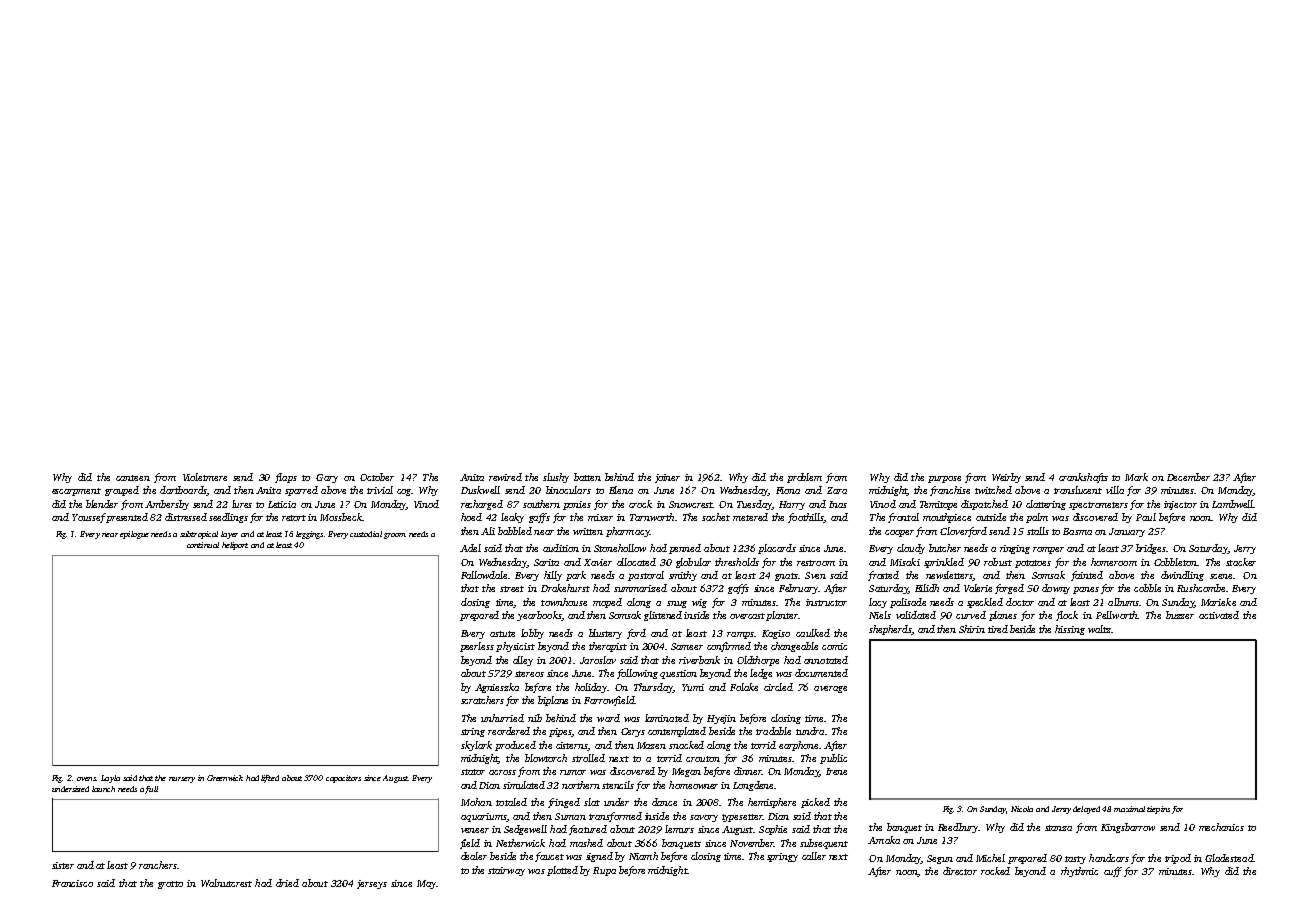 This screenshot has height=924, width=1308. I want to click on Rupa, so click(604, 871).
